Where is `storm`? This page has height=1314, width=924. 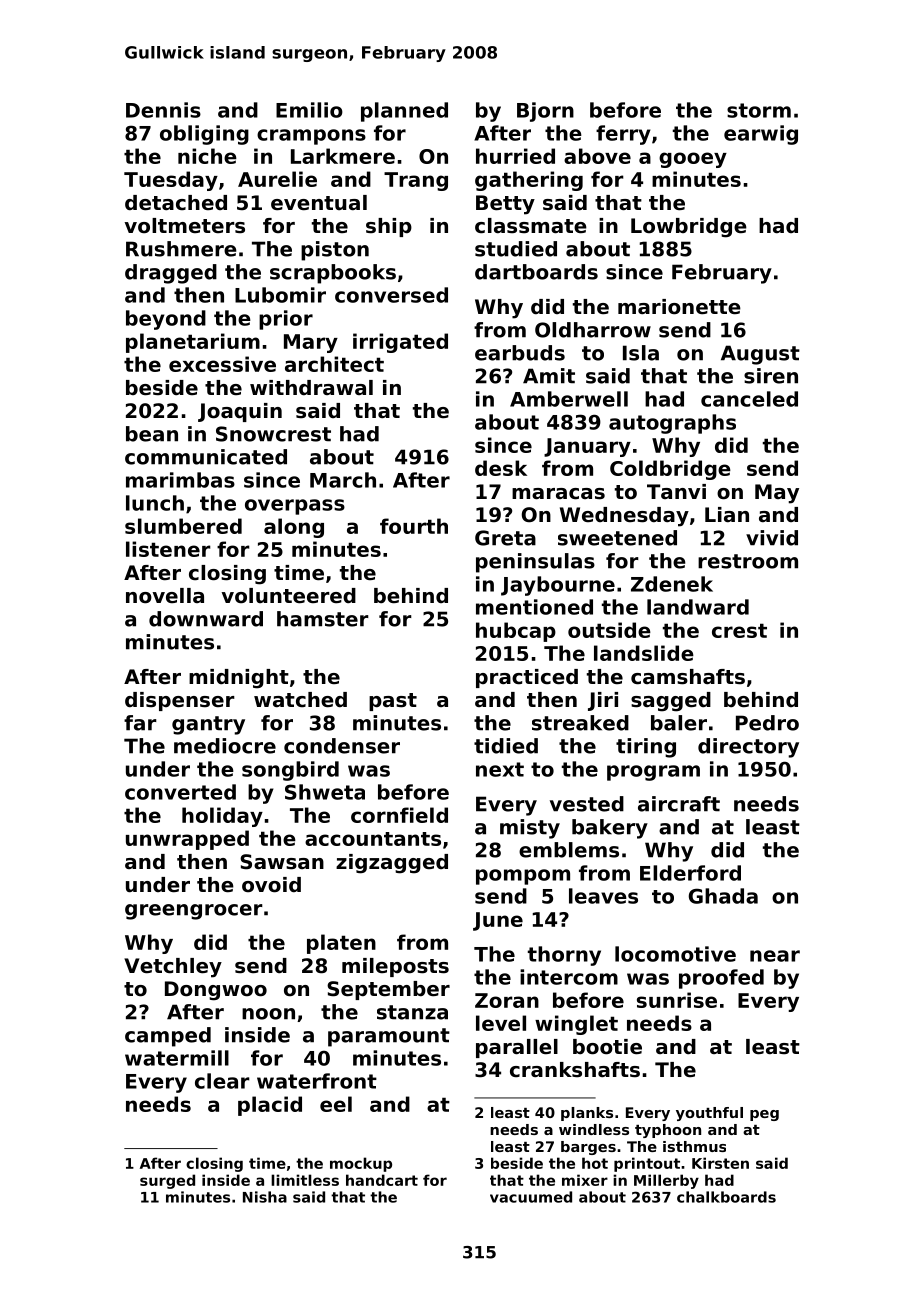 storm is located at coordinates (759, 110).
